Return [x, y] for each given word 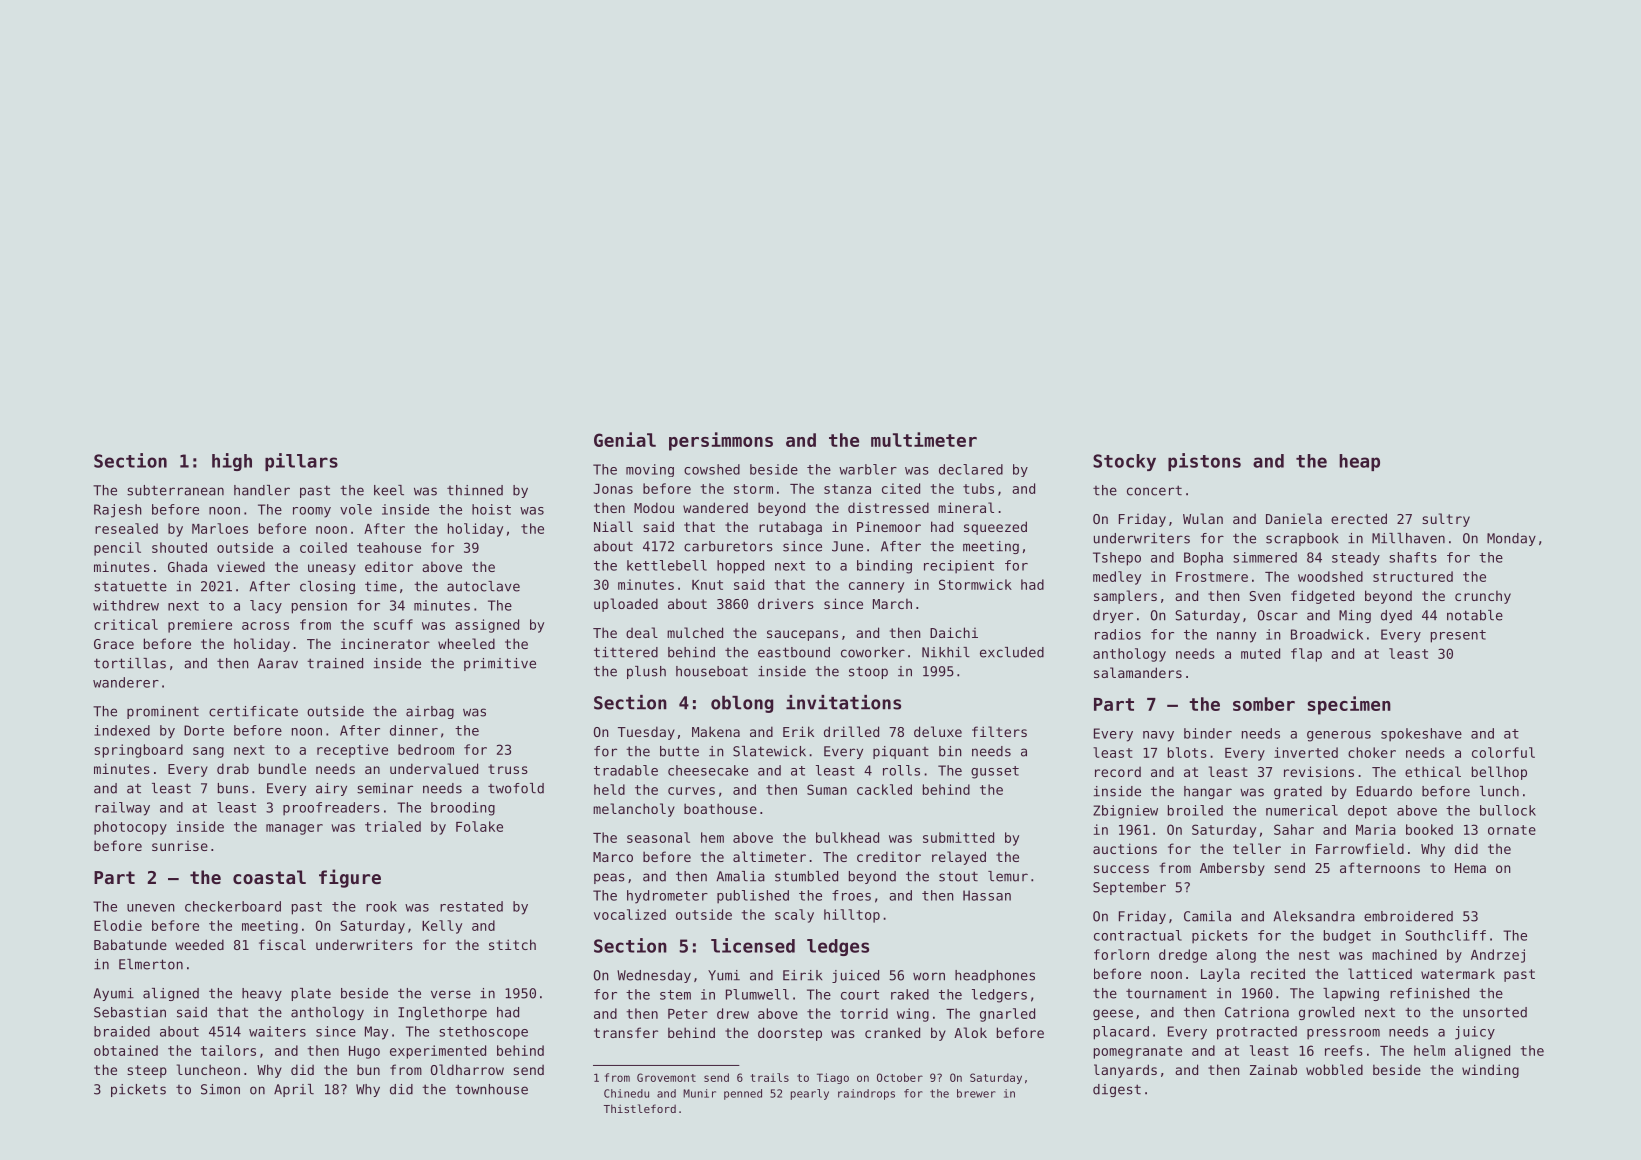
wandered [715, 507]
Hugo [364, 1052]
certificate [253, 711]
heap [1359, 462]
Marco [613, 857]
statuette [130, 586]
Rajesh [118, 511]
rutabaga [790, 528]
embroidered [1408, 916]
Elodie [118, 925]
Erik [798, 731]
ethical [1433, 771]
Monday [1511, 539]
